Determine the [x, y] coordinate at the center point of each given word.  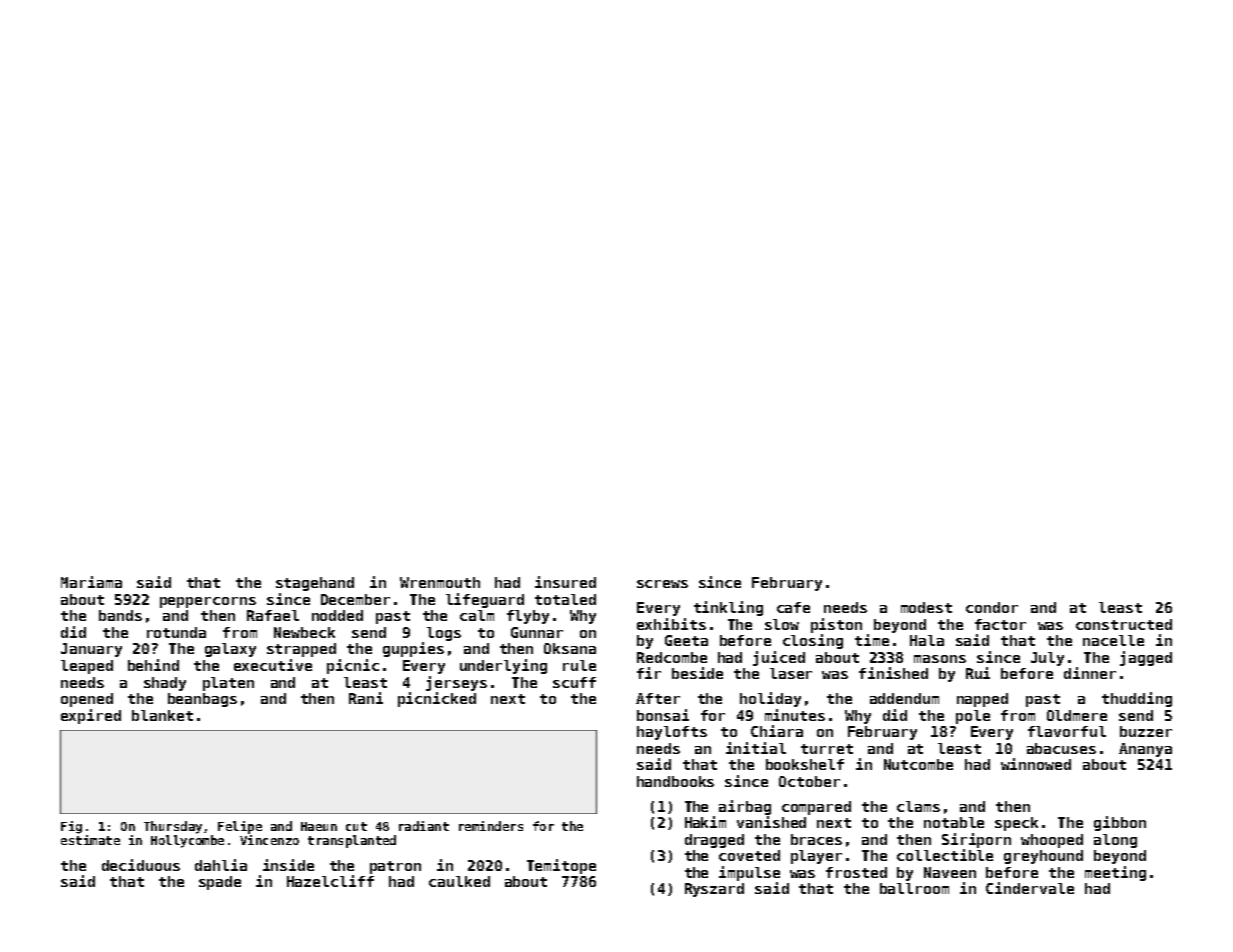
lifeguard [485, 600]
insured [565, 582]
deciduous [141, 865]
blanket [162, 715]
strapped [301, 650]
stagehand [315, 584]
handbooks [675, 781]
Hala [927, 640]
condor [992, 607]
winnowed [1036, 764]
